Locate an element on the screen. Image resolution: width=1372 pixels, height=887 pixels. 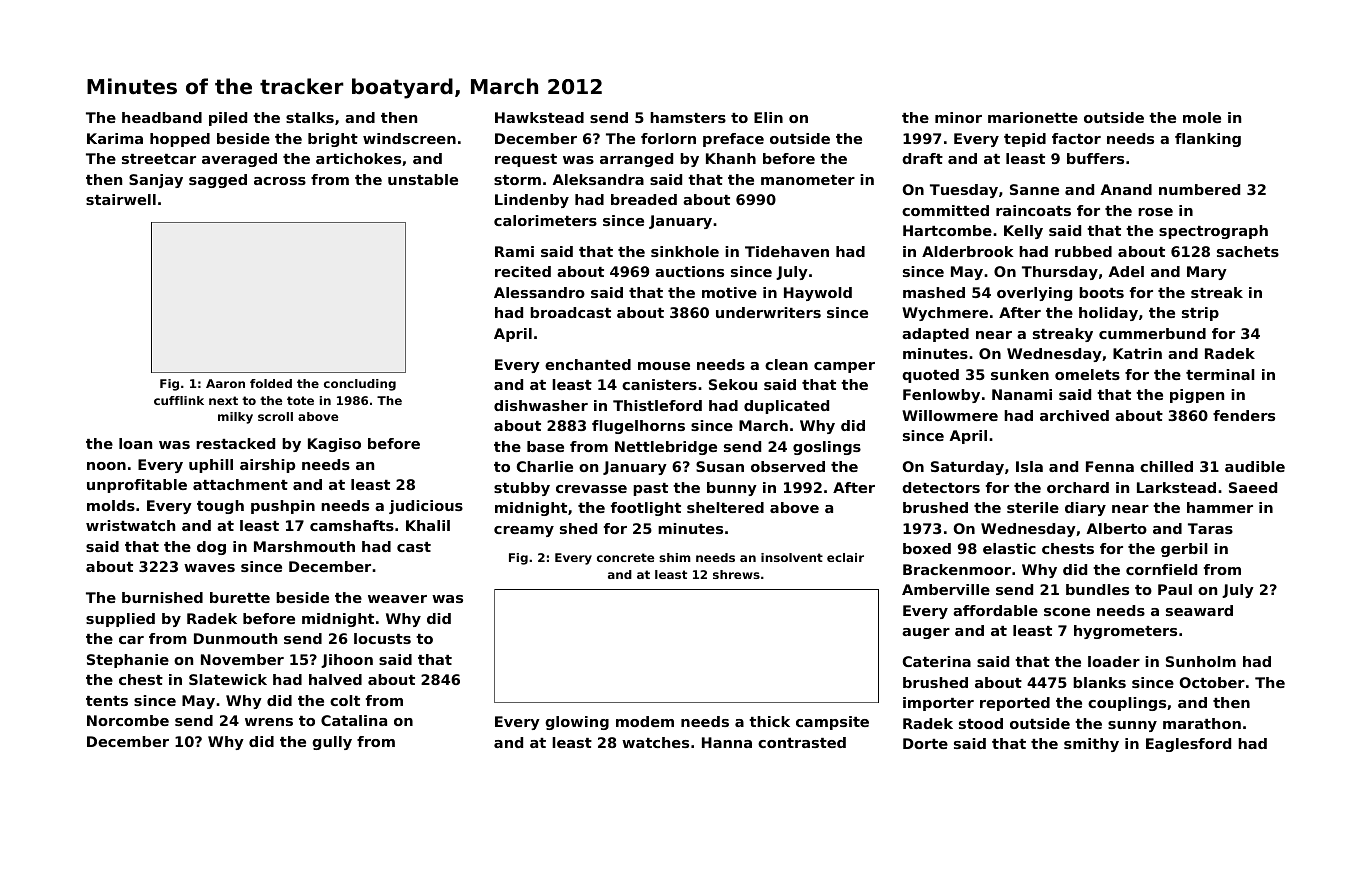
watches is located at coordinates (655, 742).
